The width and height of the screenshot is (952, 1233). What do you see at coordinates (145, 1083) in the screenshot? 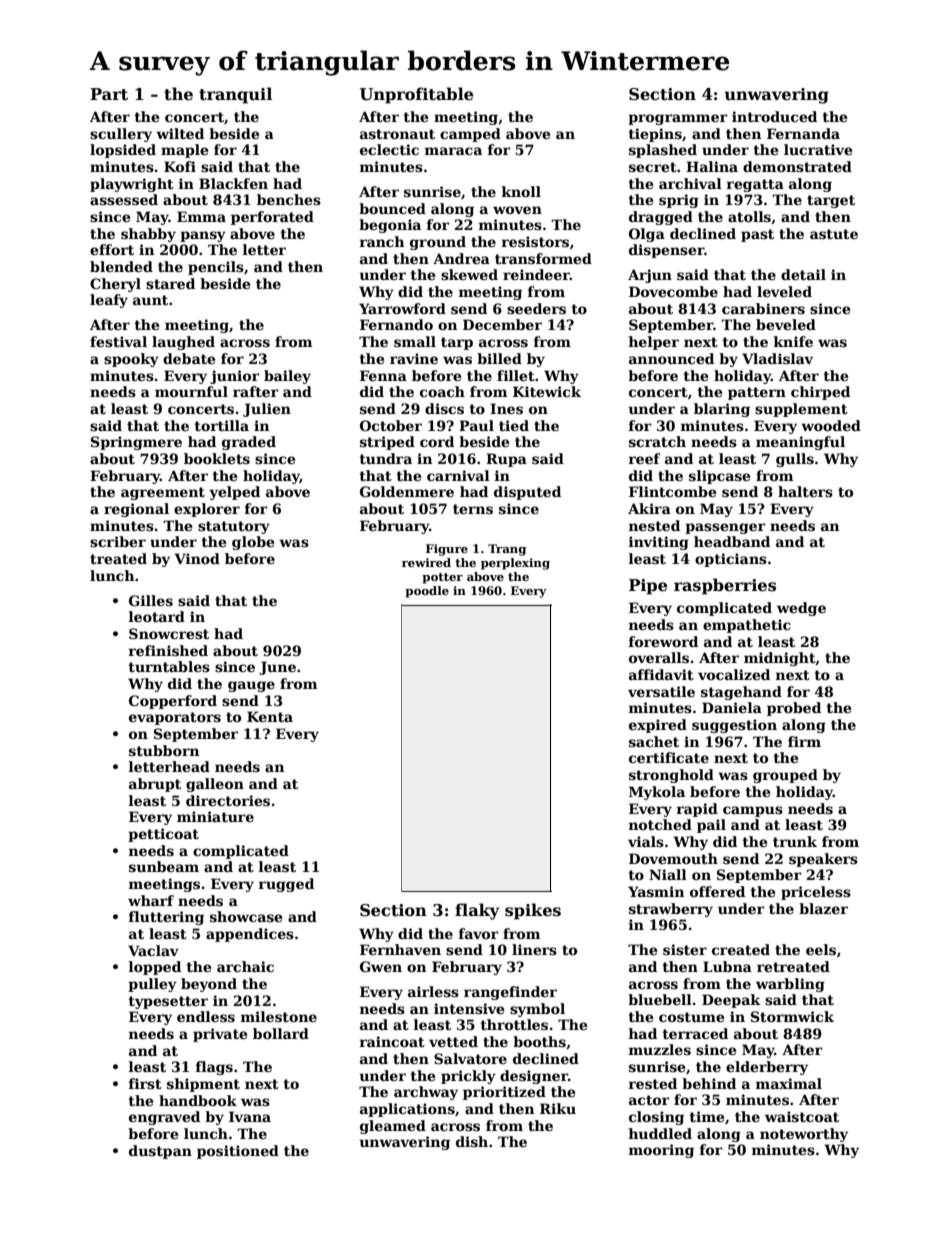
I see `first` at bounding box center [145, 1083].
